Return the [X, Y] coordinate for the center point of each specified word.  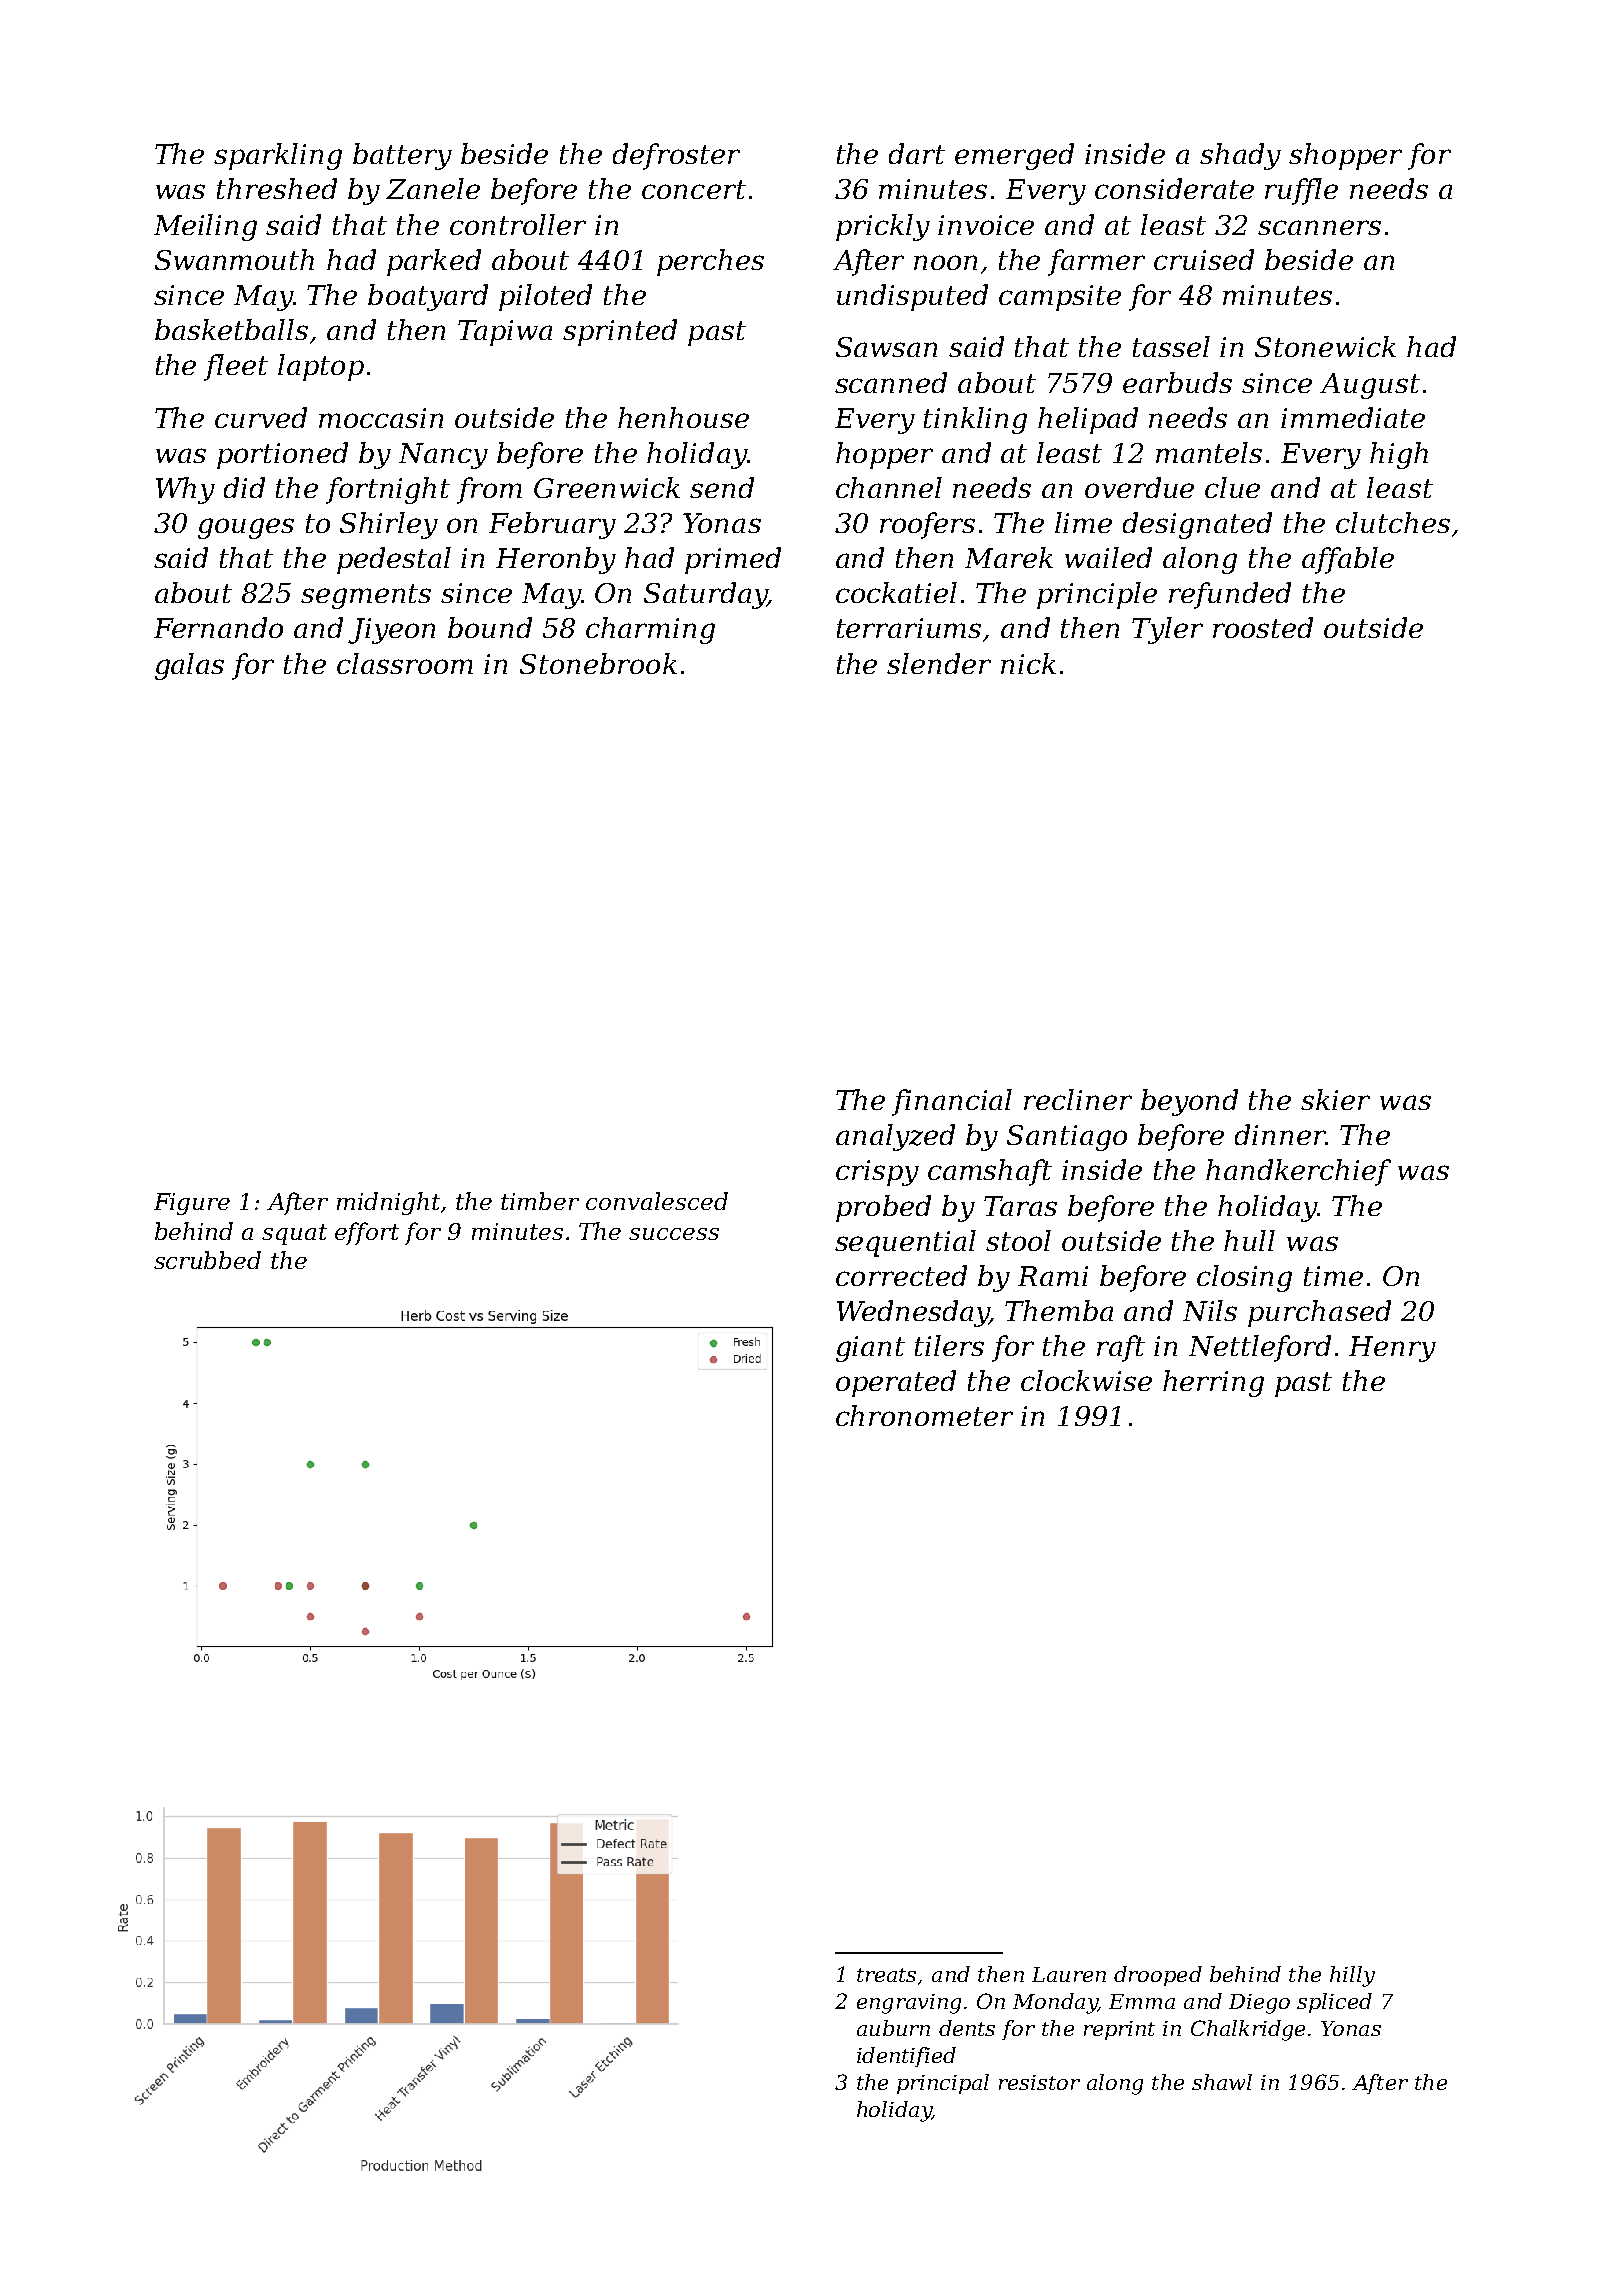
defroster [676, 156]
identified [906, 2057]
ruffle [1301, 191]
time [1333, 1276]
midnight [388, 1203]
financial [952, 1102]
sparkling [278, 156]
